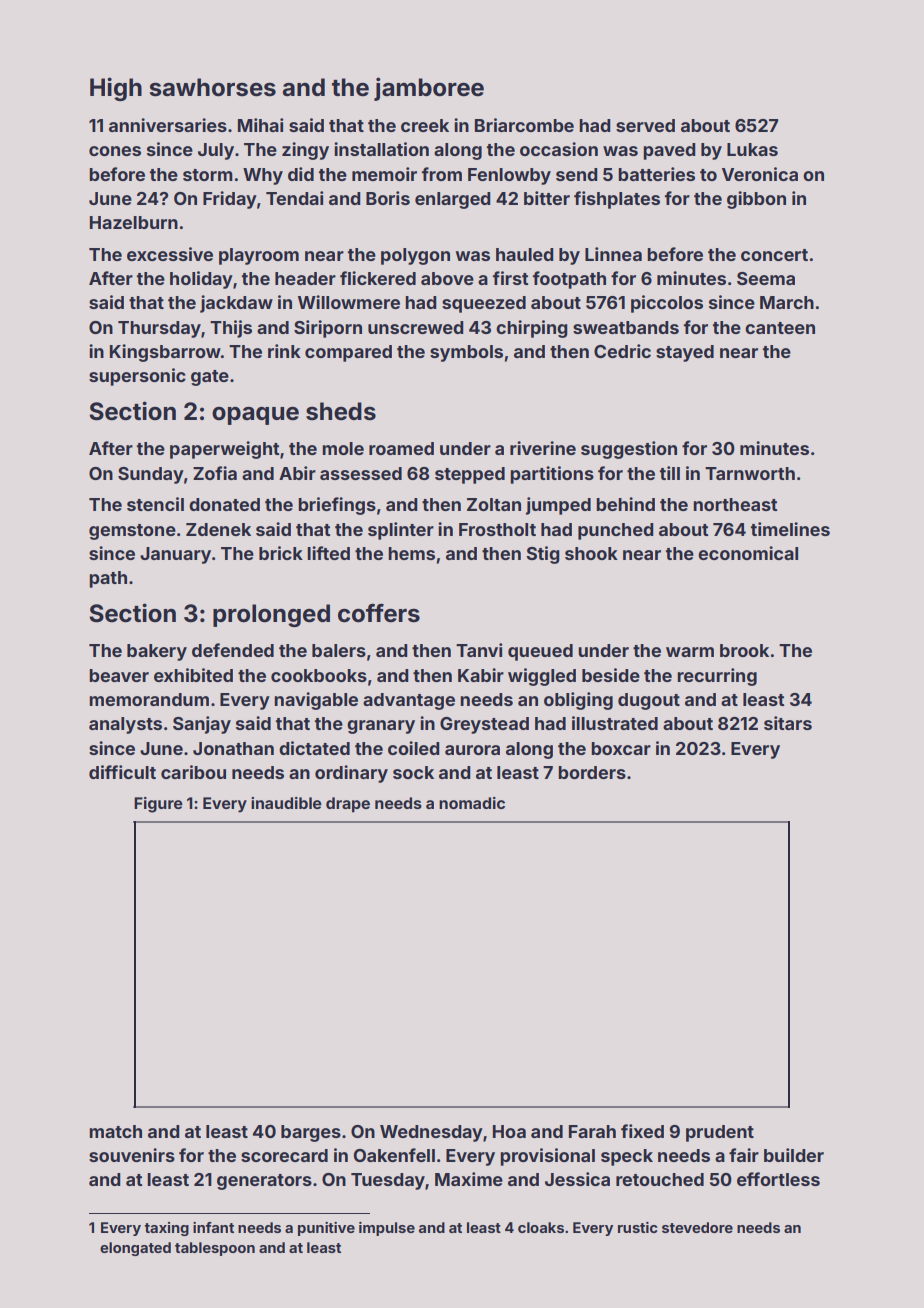 The width and height of the screenshot is (924, 1308). Describe the element at coordinates (381, 727) in the screenshot. I see `granary` at that location.
